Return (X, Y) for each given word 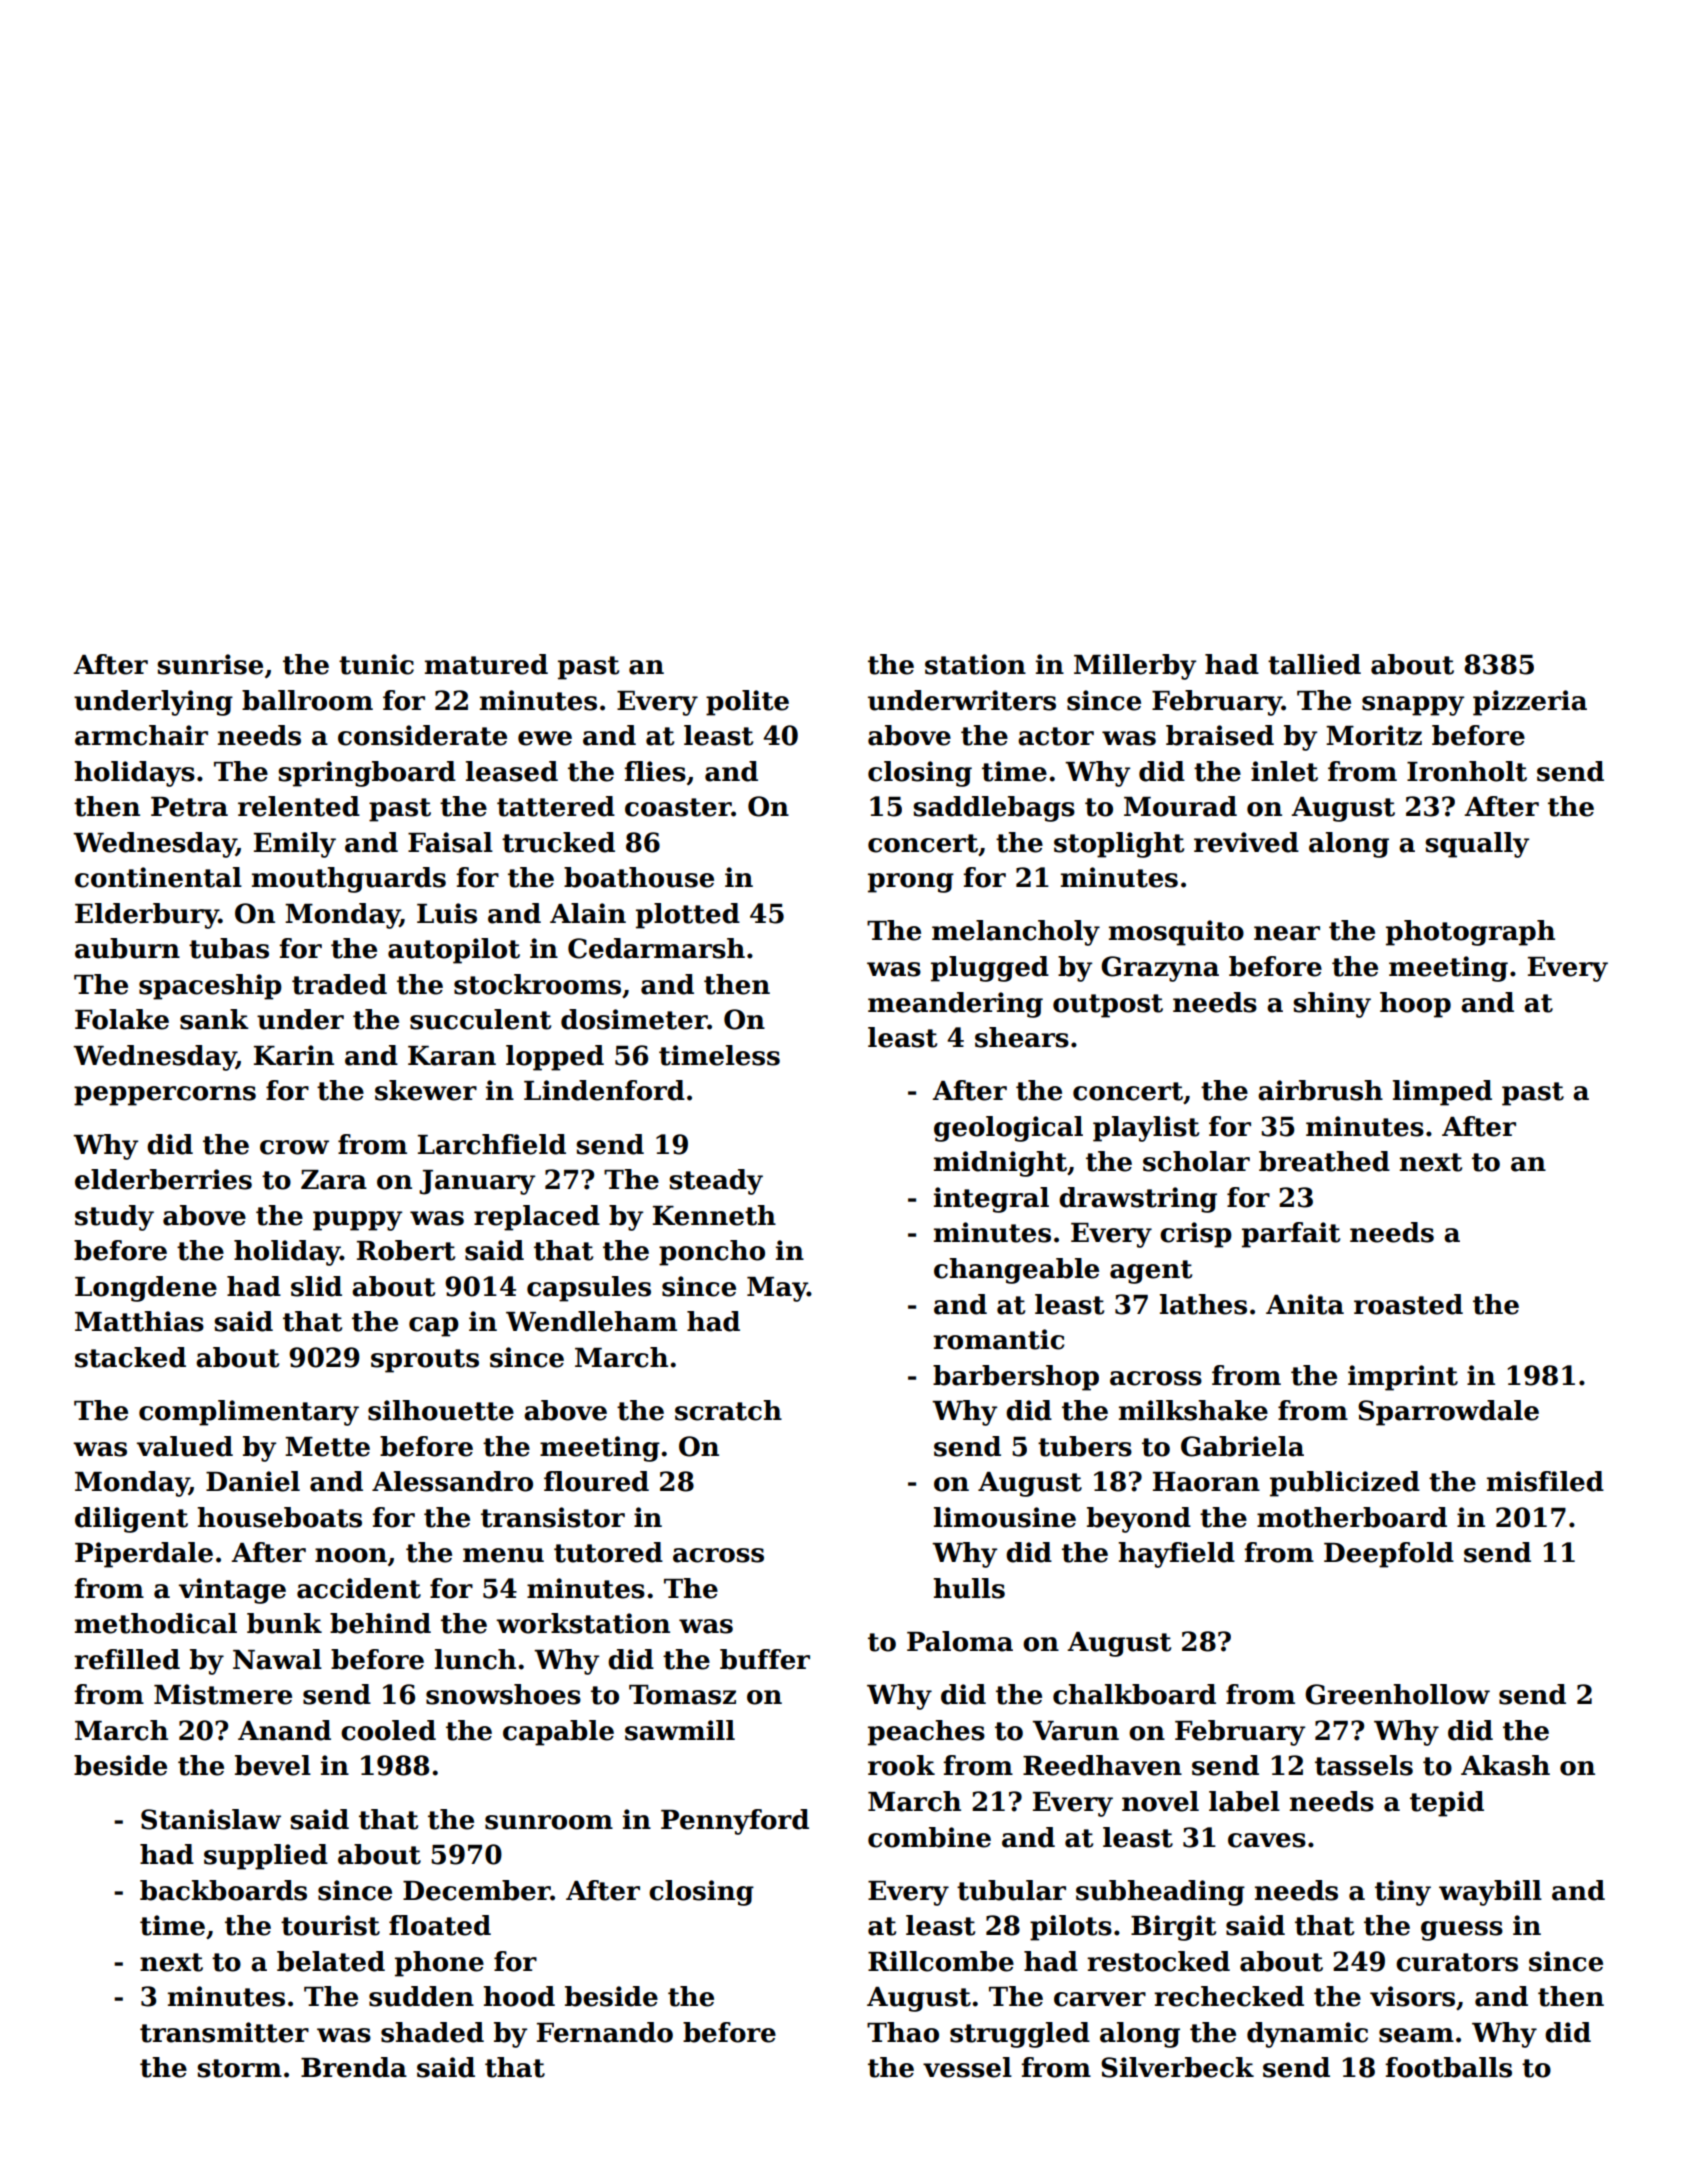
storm (239, 2068)
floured (596, 1481)
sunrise (210, 664)
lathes (1203, 1304)
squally (1477, 845)
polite (747, 703)
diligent (131, 1520)
